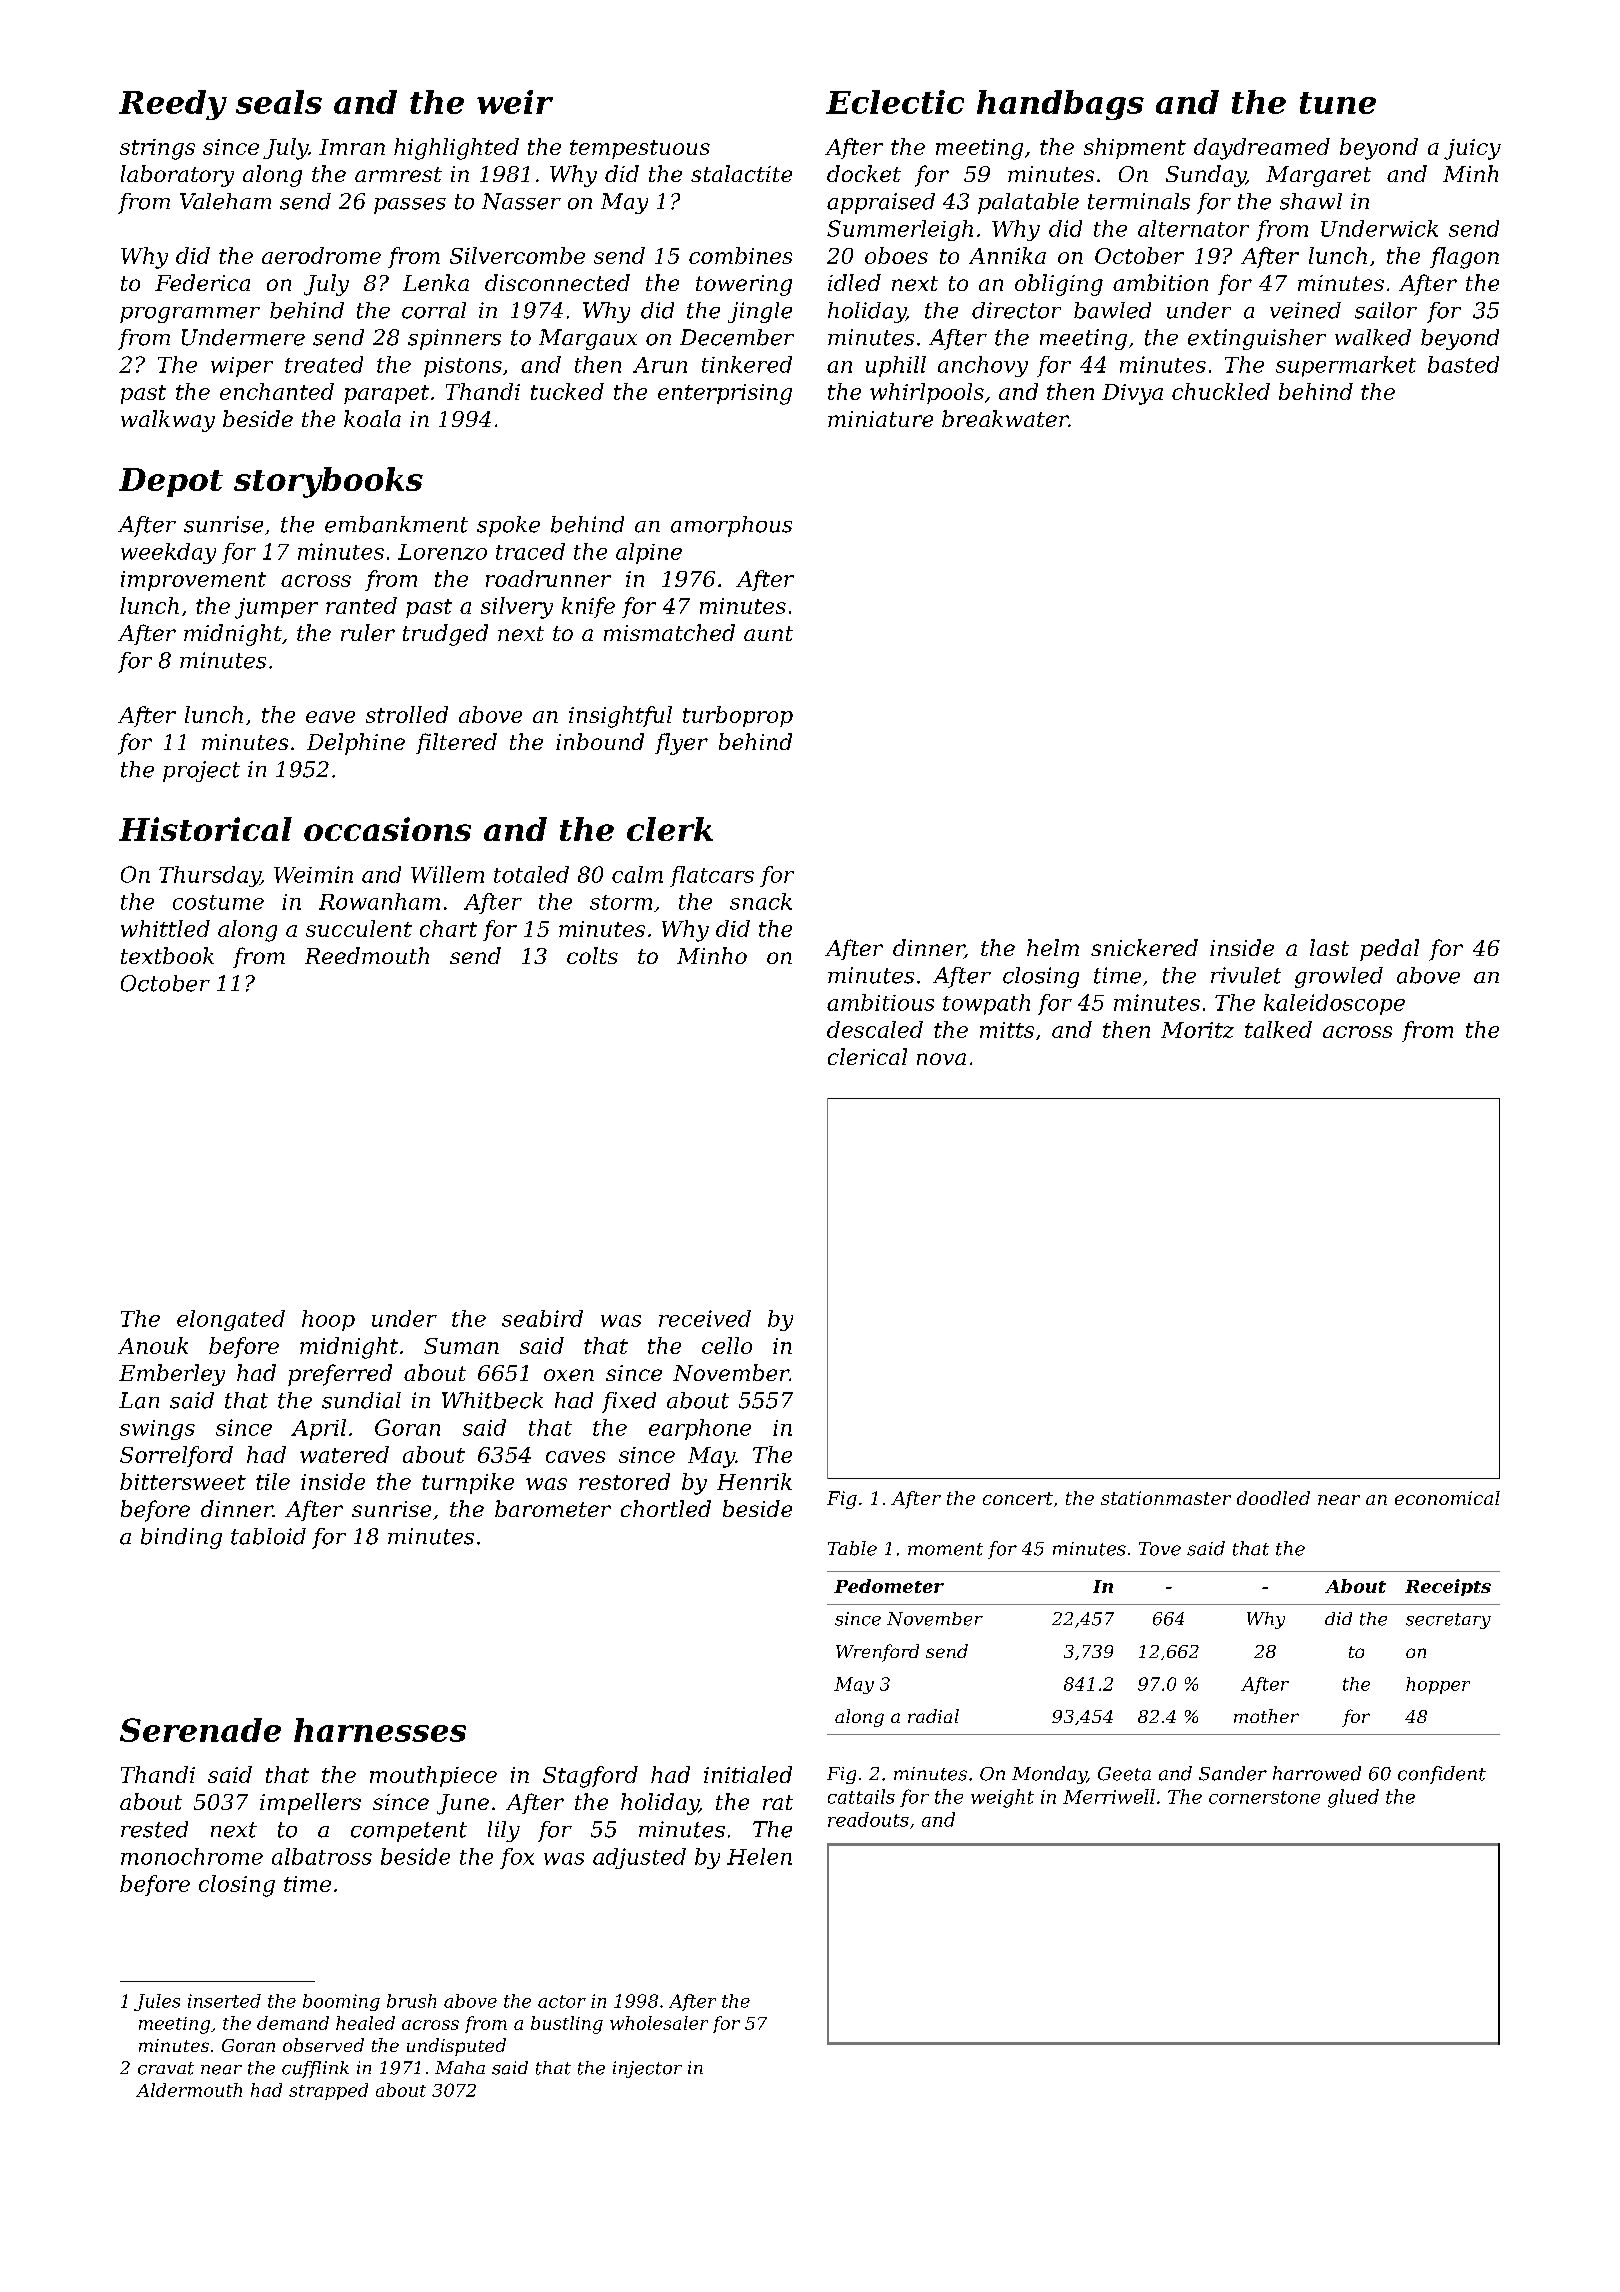  Describe the element at coordinates (460, 2067) in the screenshot. I see `Maha` at that location.
